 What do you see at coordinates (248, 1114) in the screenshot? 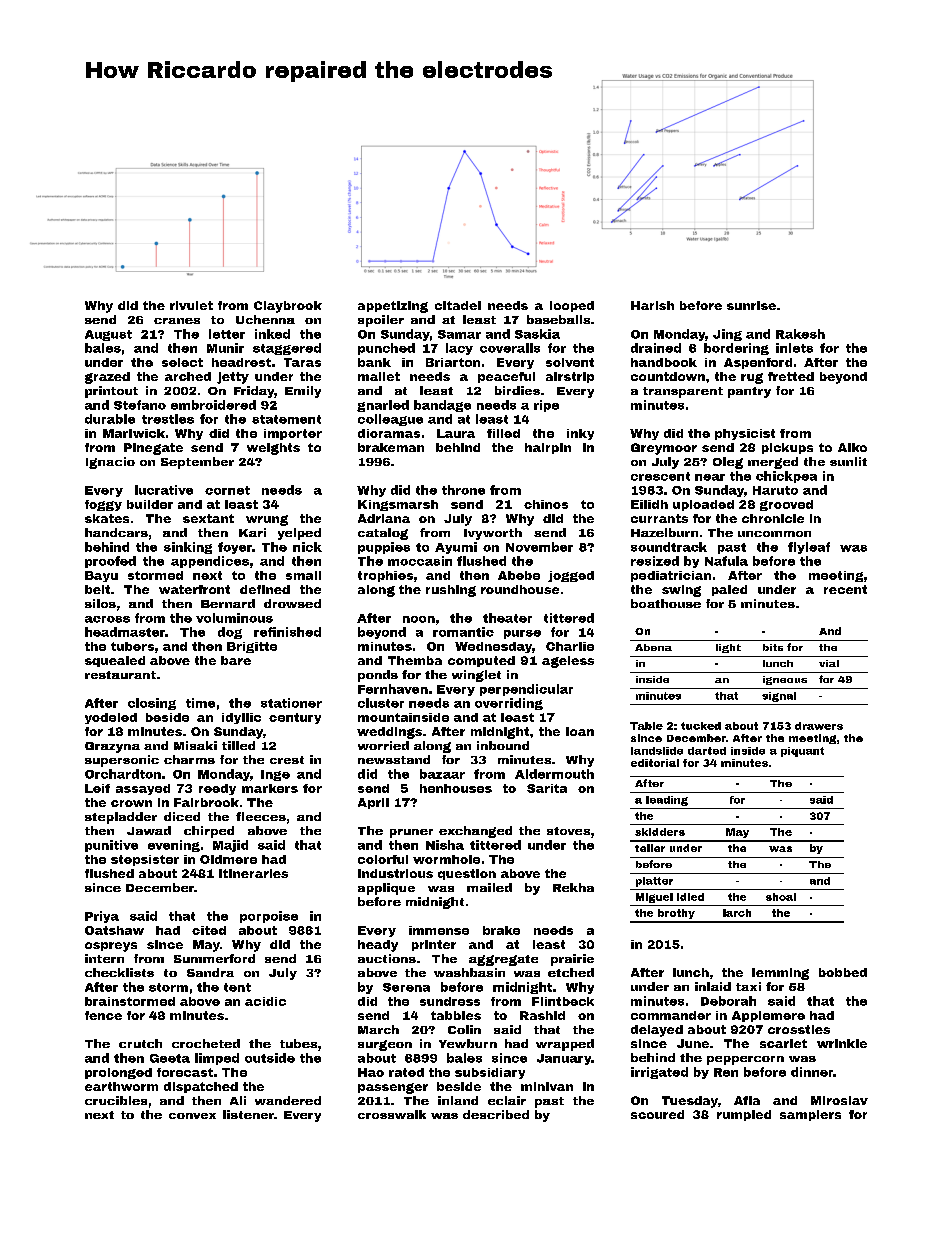
I see `listener` at bounding box center [248, 1114].
